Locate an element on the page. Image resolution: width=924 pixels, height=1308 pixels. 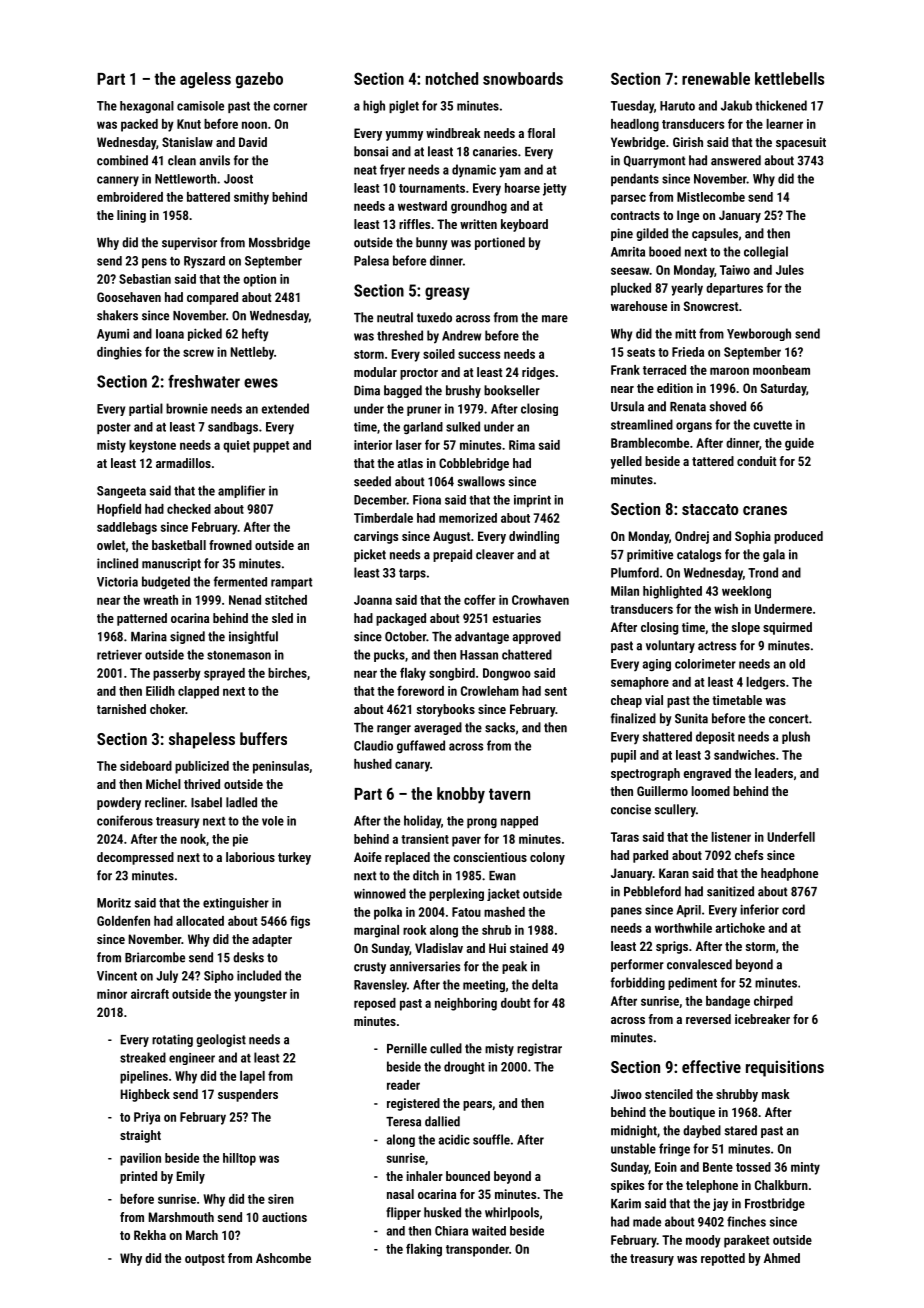
mare is located at coordinates (555, 319).
